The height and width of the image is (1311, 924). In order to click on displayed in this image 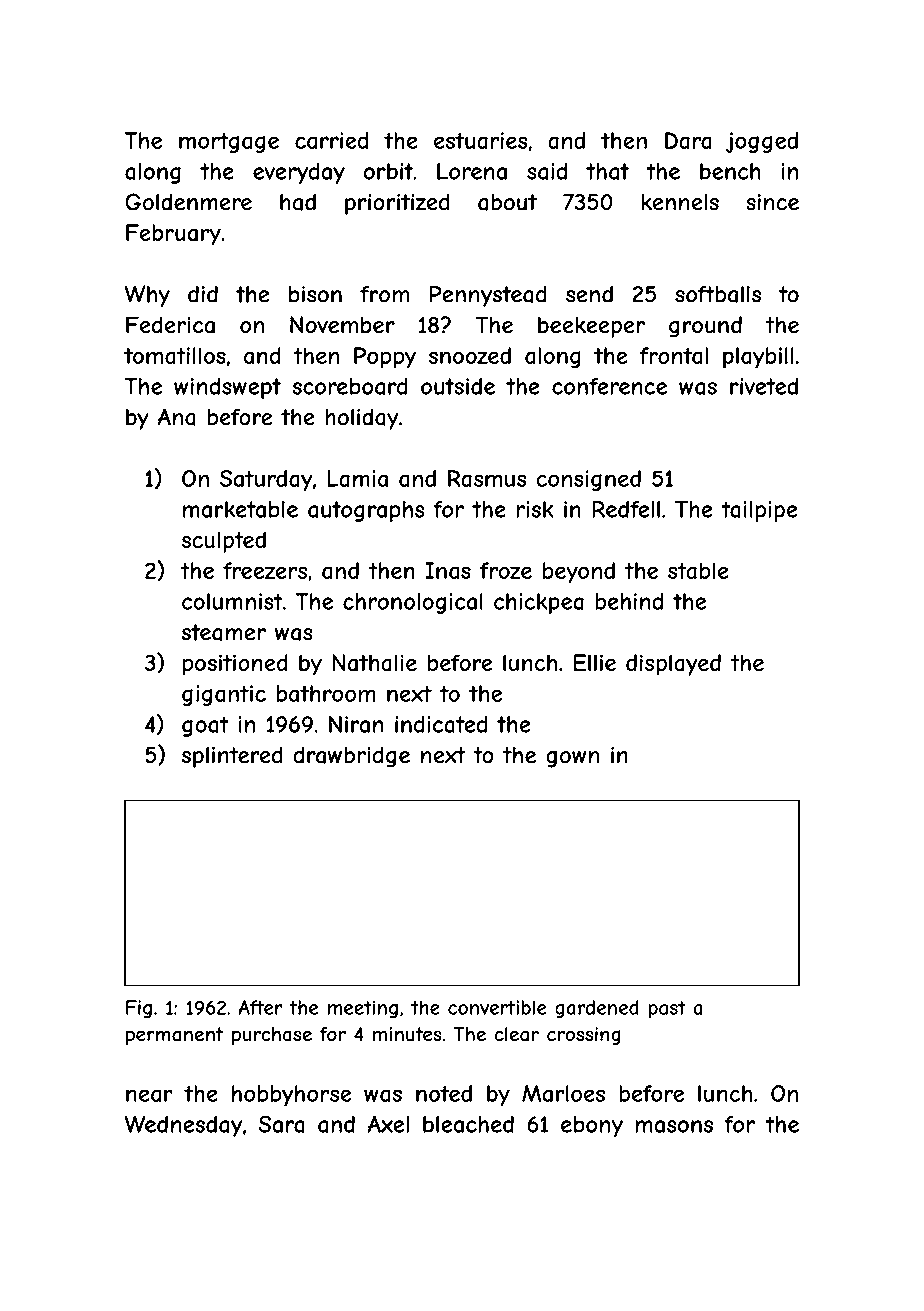, I will do `click(673, 665)`.
